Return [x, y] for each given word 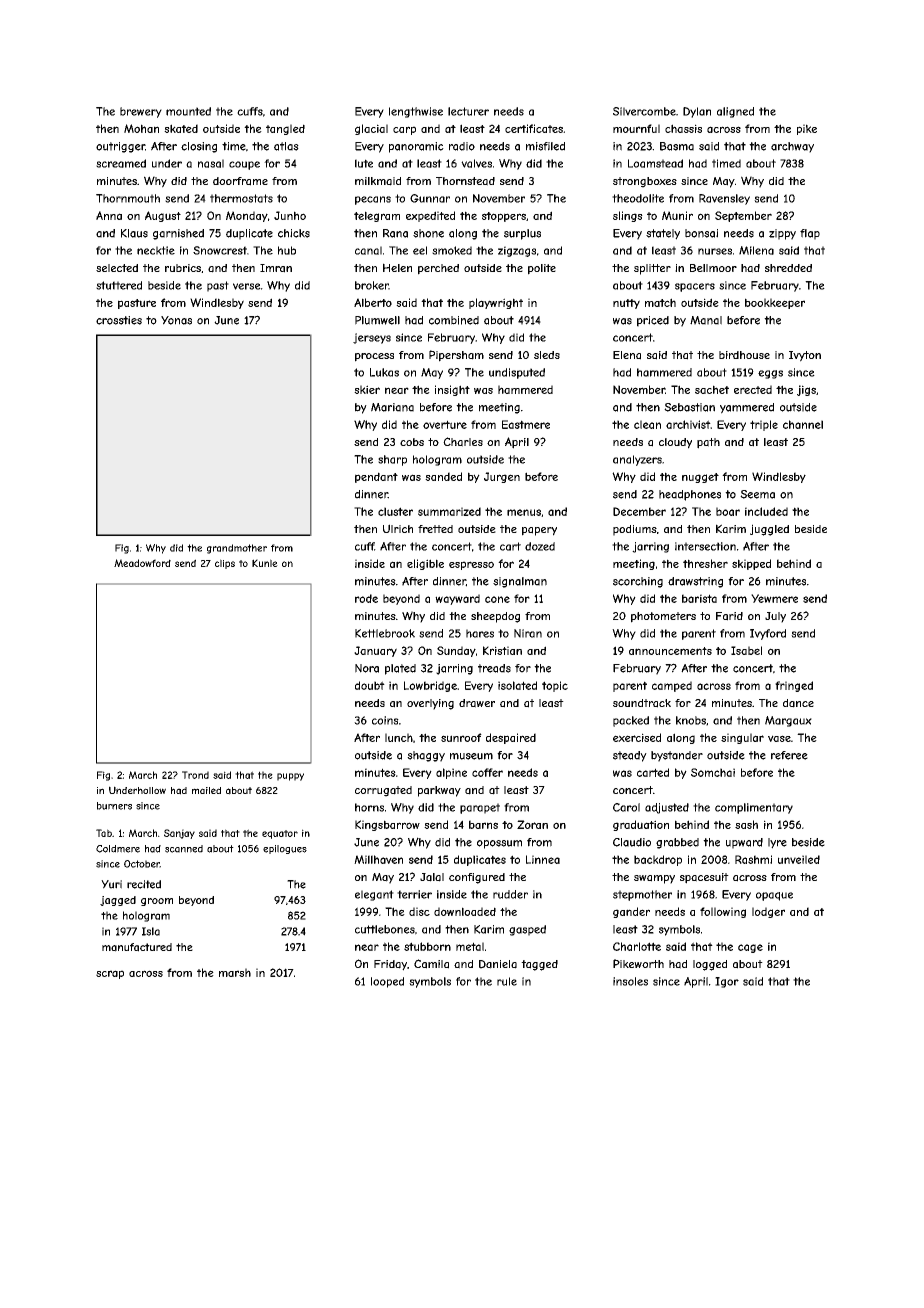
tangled [285, 129]
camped [672, 686]
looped [387, 982]
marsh [235, 972]
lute [364, 163]
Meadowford [142, 563]
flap [810, 234]
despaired [511, 738]
